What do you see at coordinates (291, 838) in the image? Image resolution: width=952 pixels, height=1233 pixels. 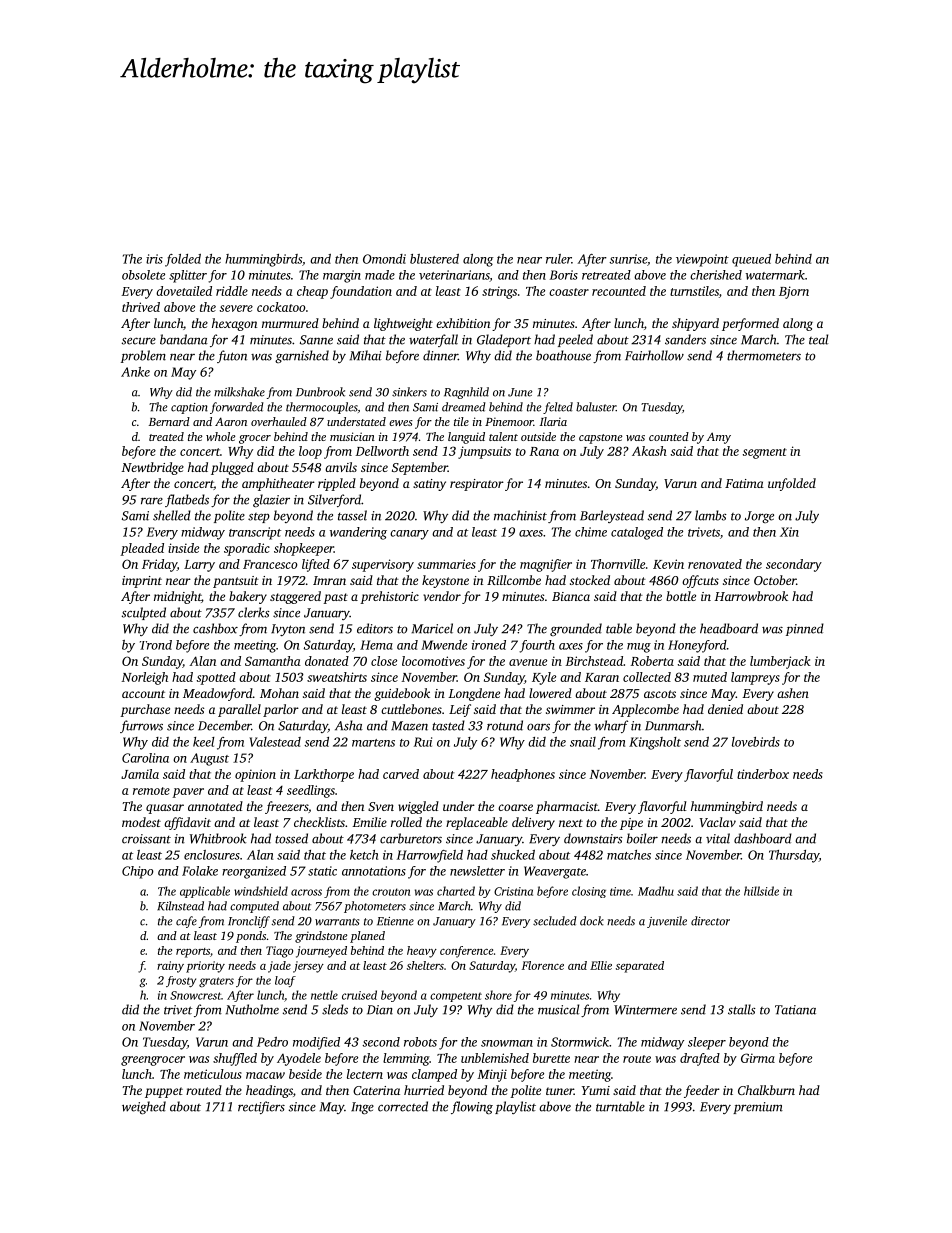 I see `tossed` at bounding box center [291, 838].
